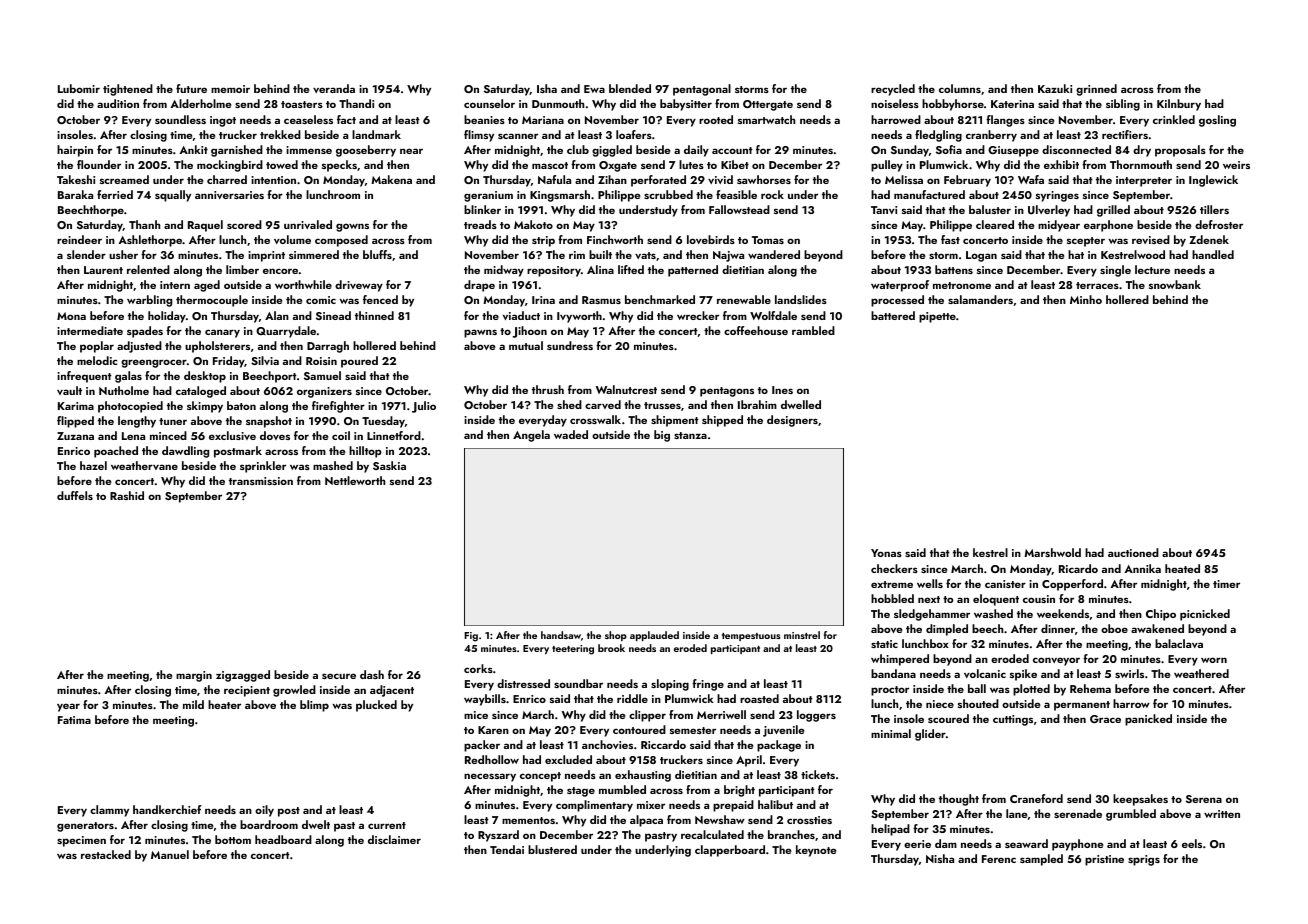 The height and width of the screenshot is (924, 1308). Describe the element at coordinates (960, 88) in the screenshot. I see `columns` at that location.
